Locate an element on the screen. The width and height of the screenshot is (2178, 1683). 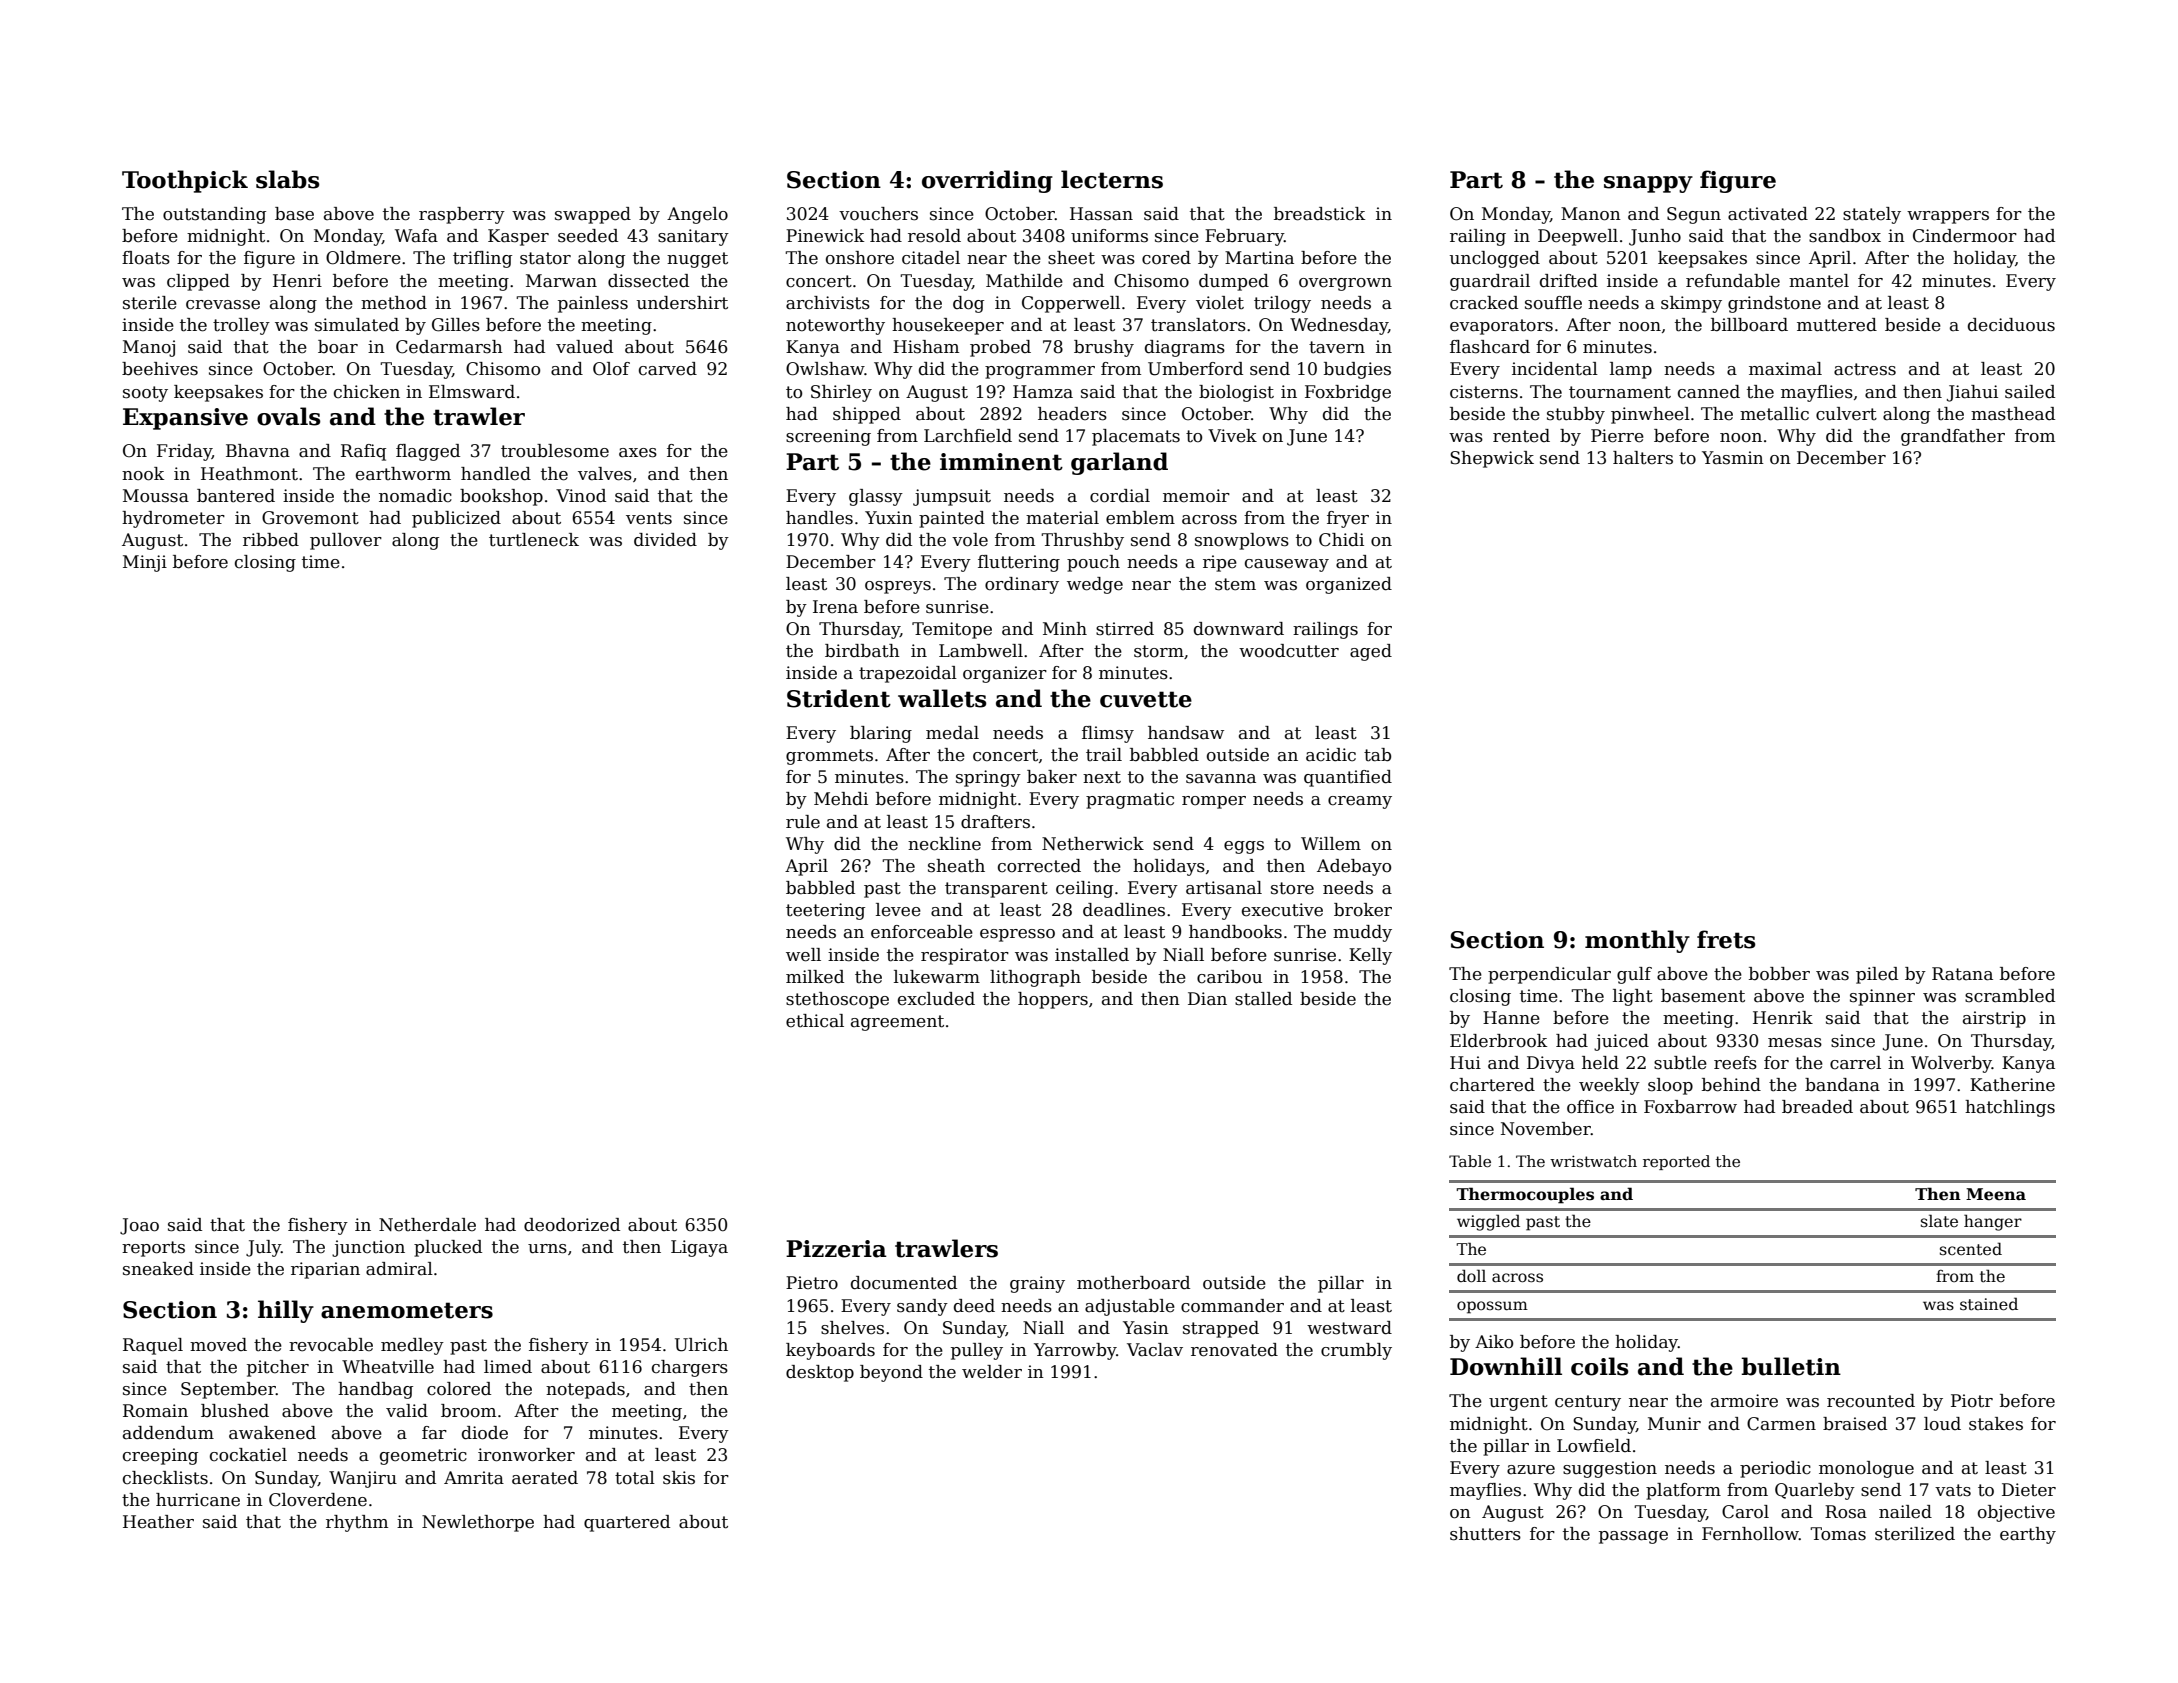
junction is located at coordinates (368, 1248).
